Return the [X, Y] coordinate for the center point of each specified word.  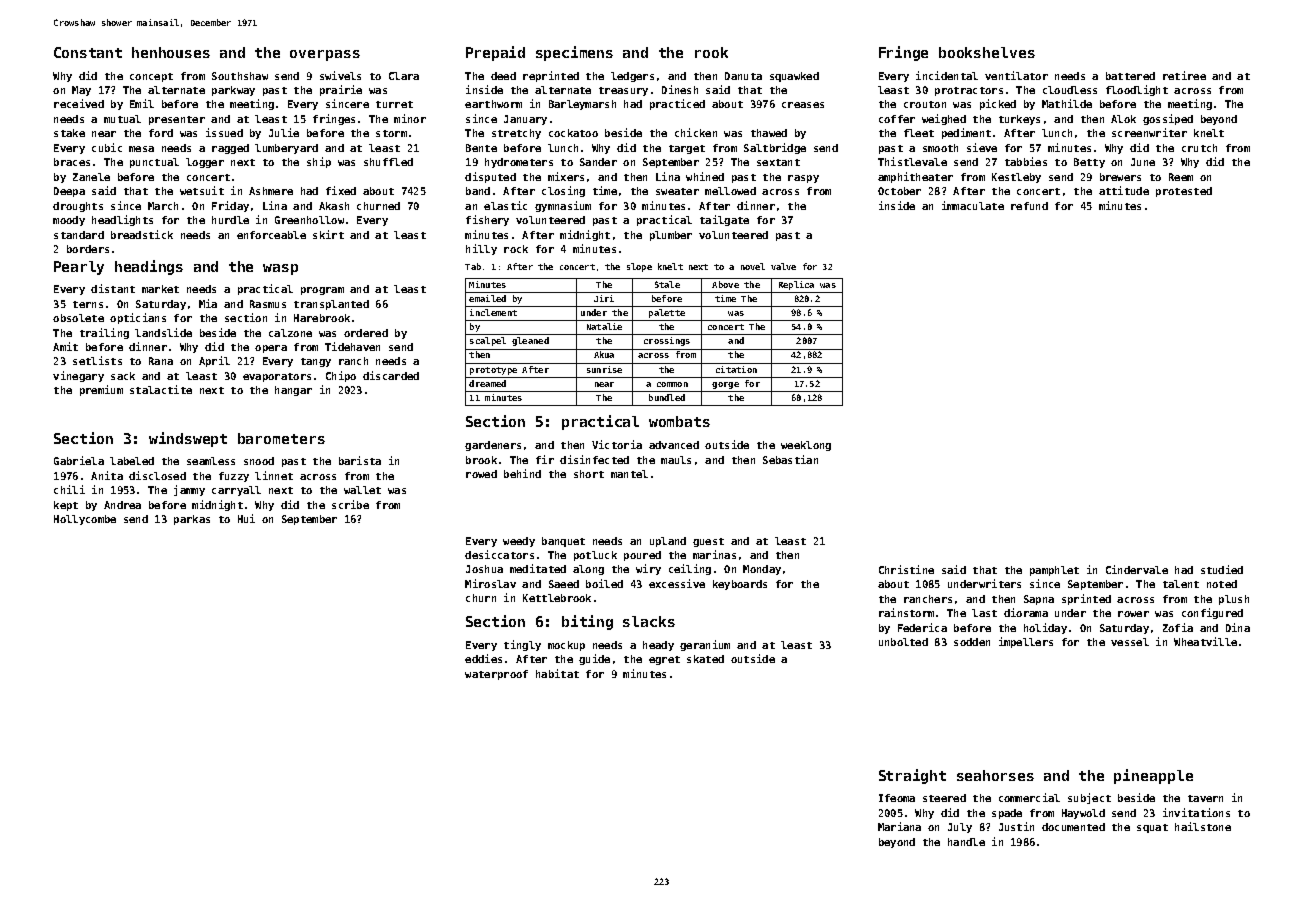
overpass [325, 55]
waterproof [496, 675]
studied [1222, 569]
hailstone [1203, 826]
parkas [192, 520]
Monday [762, 570]
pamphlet [1054, 571]
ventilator [1016, 75]
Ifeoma [897, 798]
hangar [293, 391]
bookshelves [987, 52]
